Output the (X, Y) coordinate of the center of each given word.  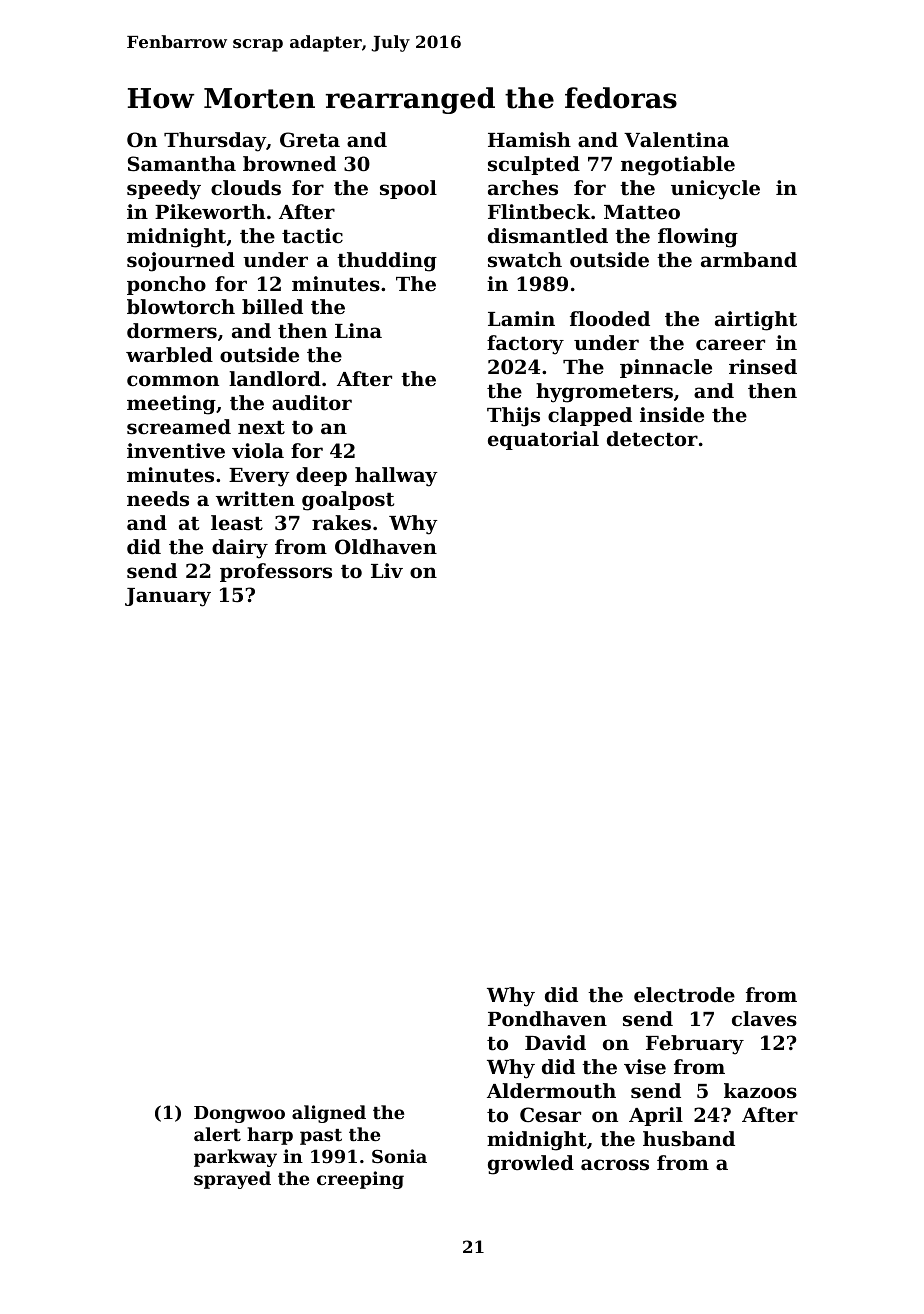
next (261, 428)
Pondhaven (547, 1018)
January (168, 597)
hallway (396, 477)
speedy (164, 190)
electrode (684, 995)
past (321, 1137)
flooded (610, 319)
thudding (387, 262)
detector (652, 439)
